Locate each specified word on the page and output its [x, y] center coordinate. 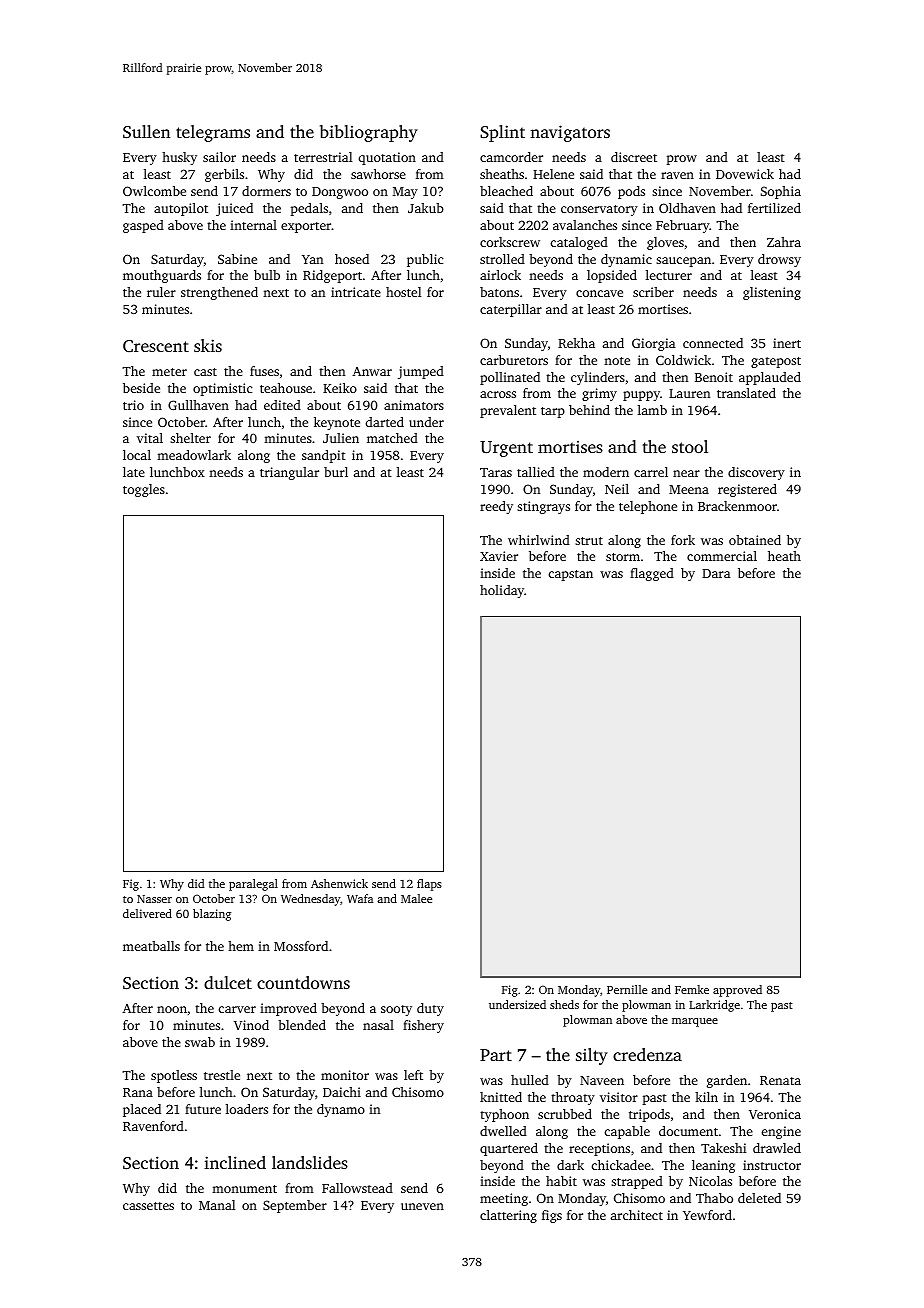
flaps [429, 885]
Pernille [627, 989]
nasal [378, 1025]
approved [737, 991]
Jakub [426, 208]
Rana [138, 1092]
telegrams [213, 133]
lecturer [669, 275]
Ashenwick [339, 883]
